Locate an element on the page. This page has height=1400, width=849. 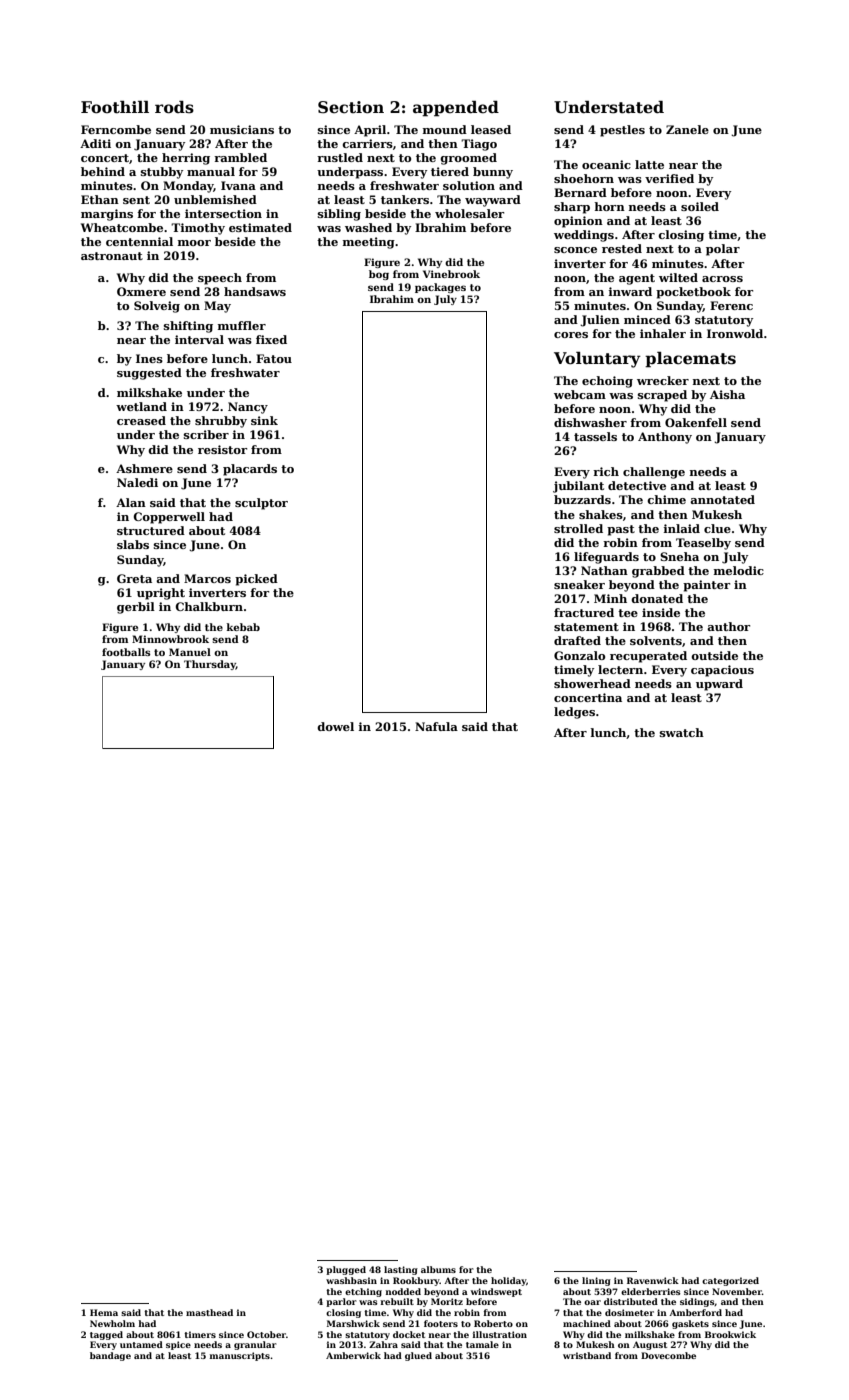
oar is located at coordinates (592, 1302).
